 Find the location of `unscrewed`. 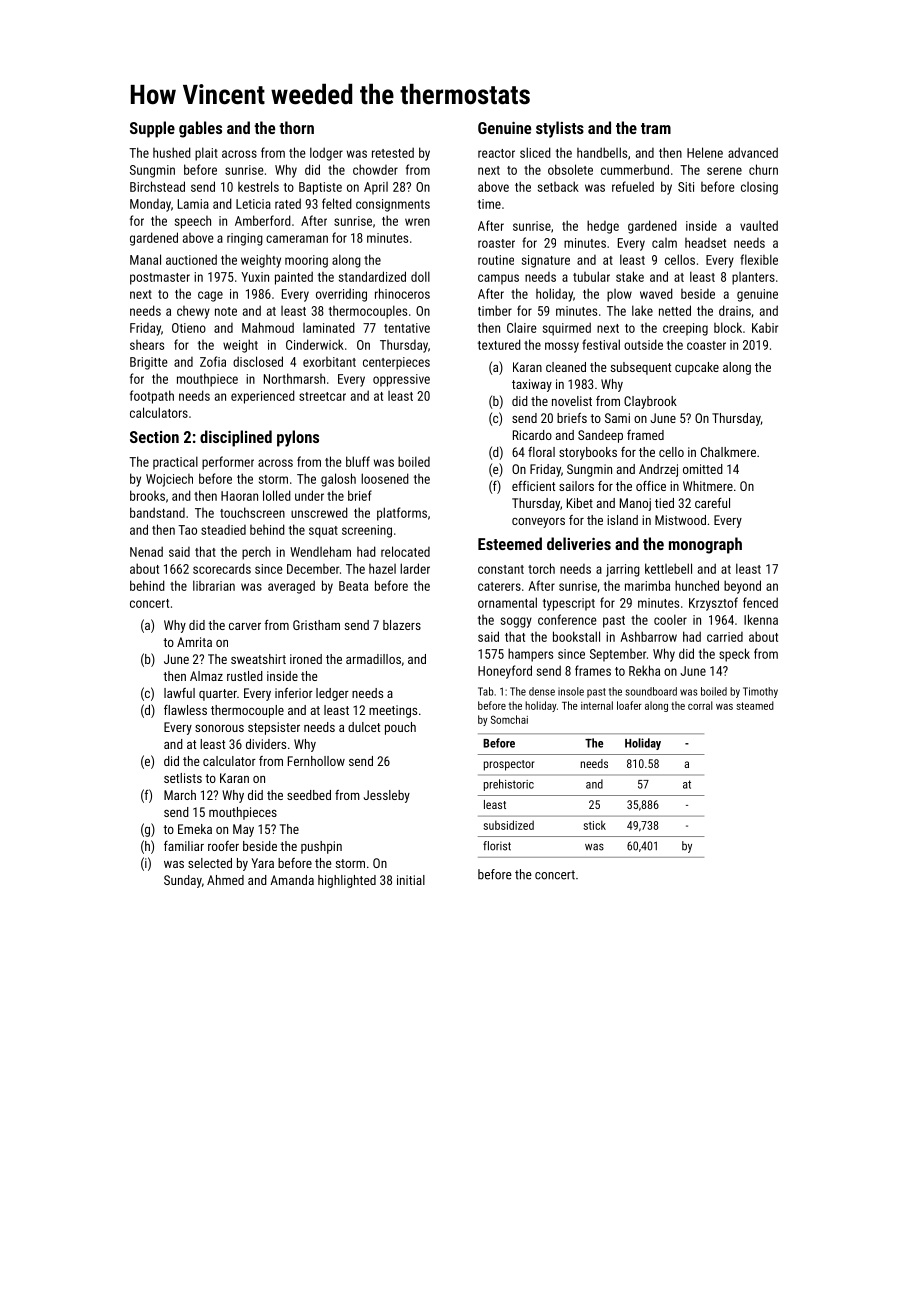

unscrewed is located at coordinates (319, 512).
